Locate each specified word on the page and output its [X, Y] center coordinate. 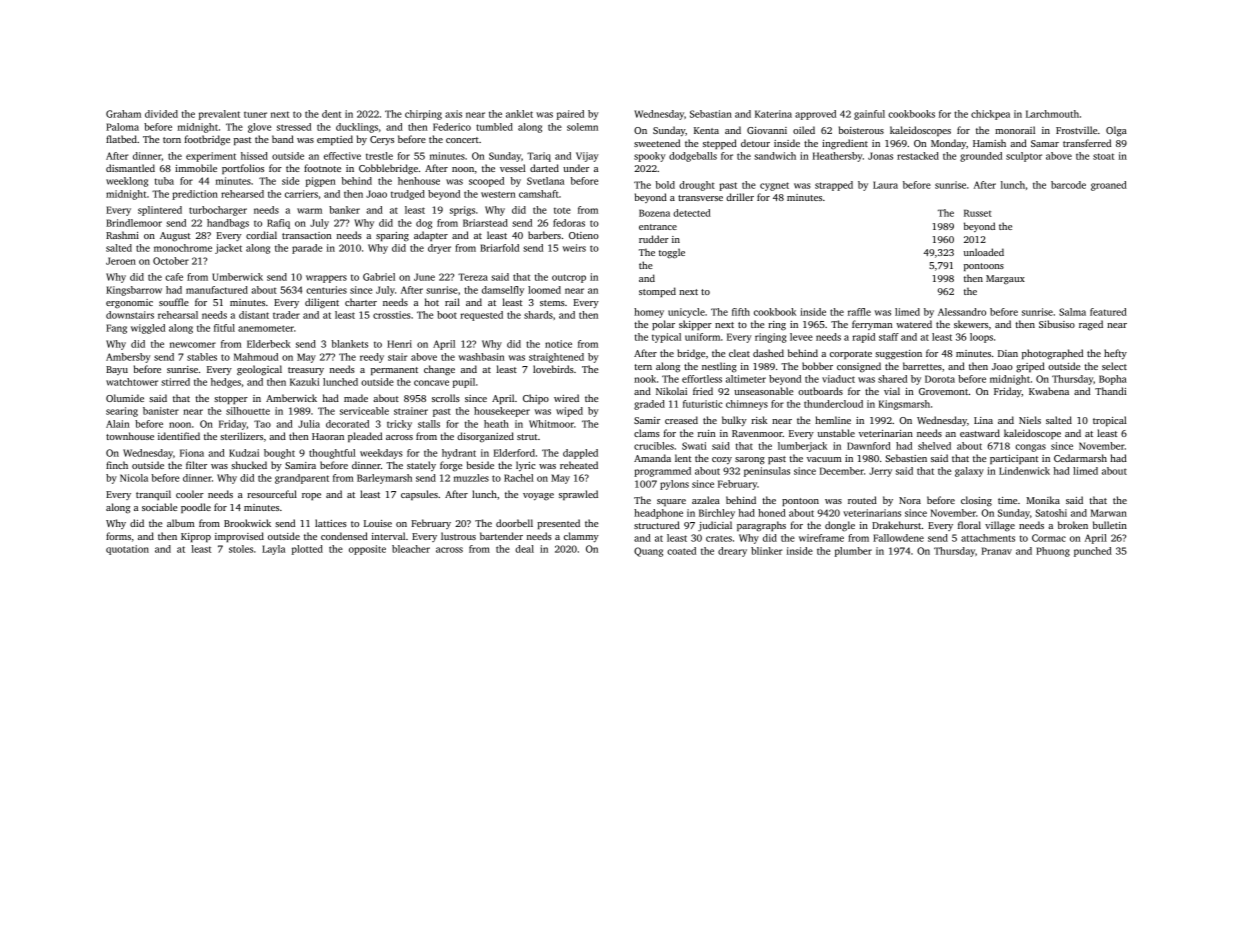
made [356, 398]
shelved [934, 446]
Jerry [880, 472]
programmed [662, 472]
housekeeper [502, 412]
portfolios [243, 169]
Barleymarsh [384, 479]
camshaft [539, 194]
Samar [1045, 143]
